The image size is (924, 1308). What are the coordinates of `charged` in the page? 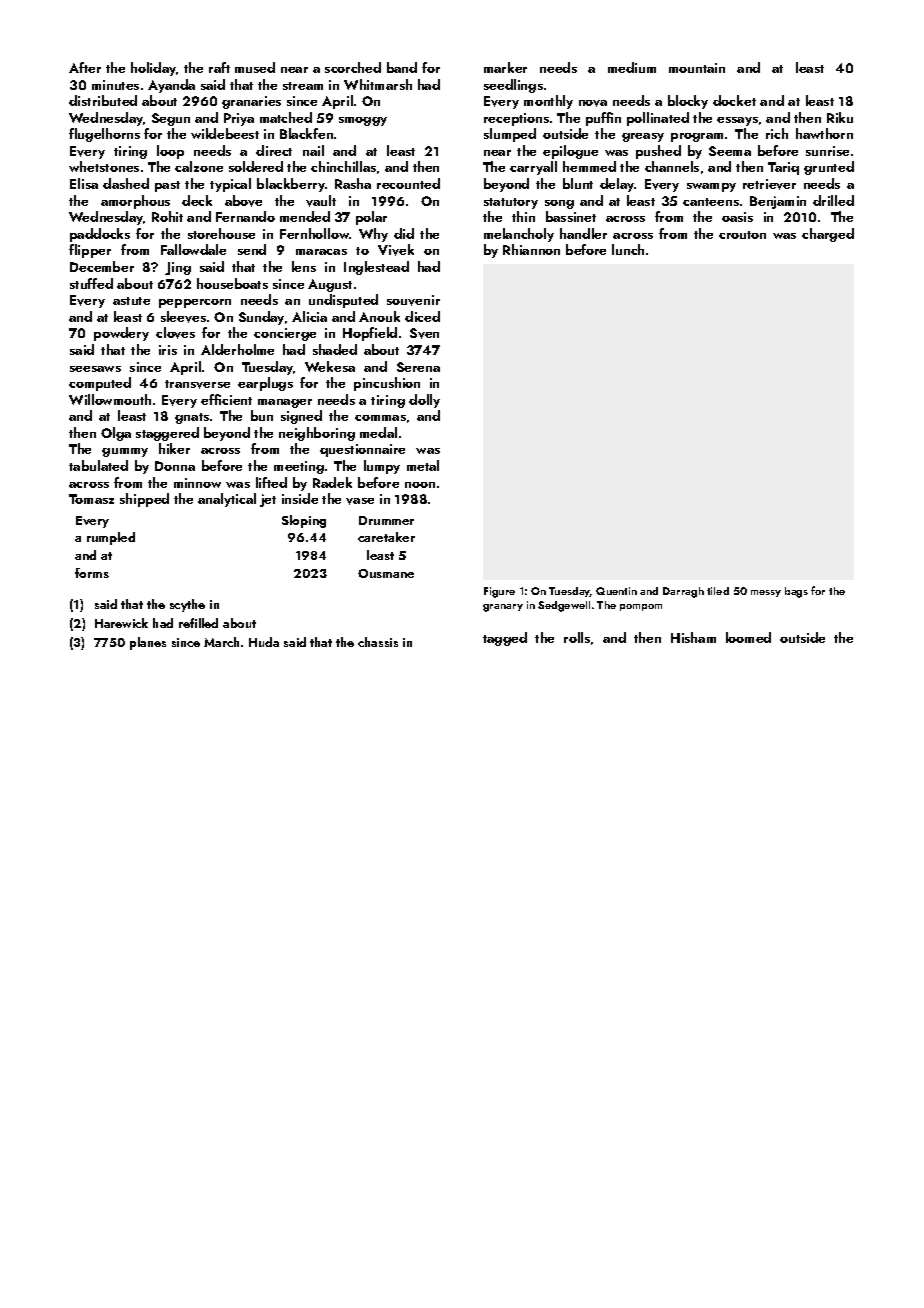 It's located at (828, 235).
